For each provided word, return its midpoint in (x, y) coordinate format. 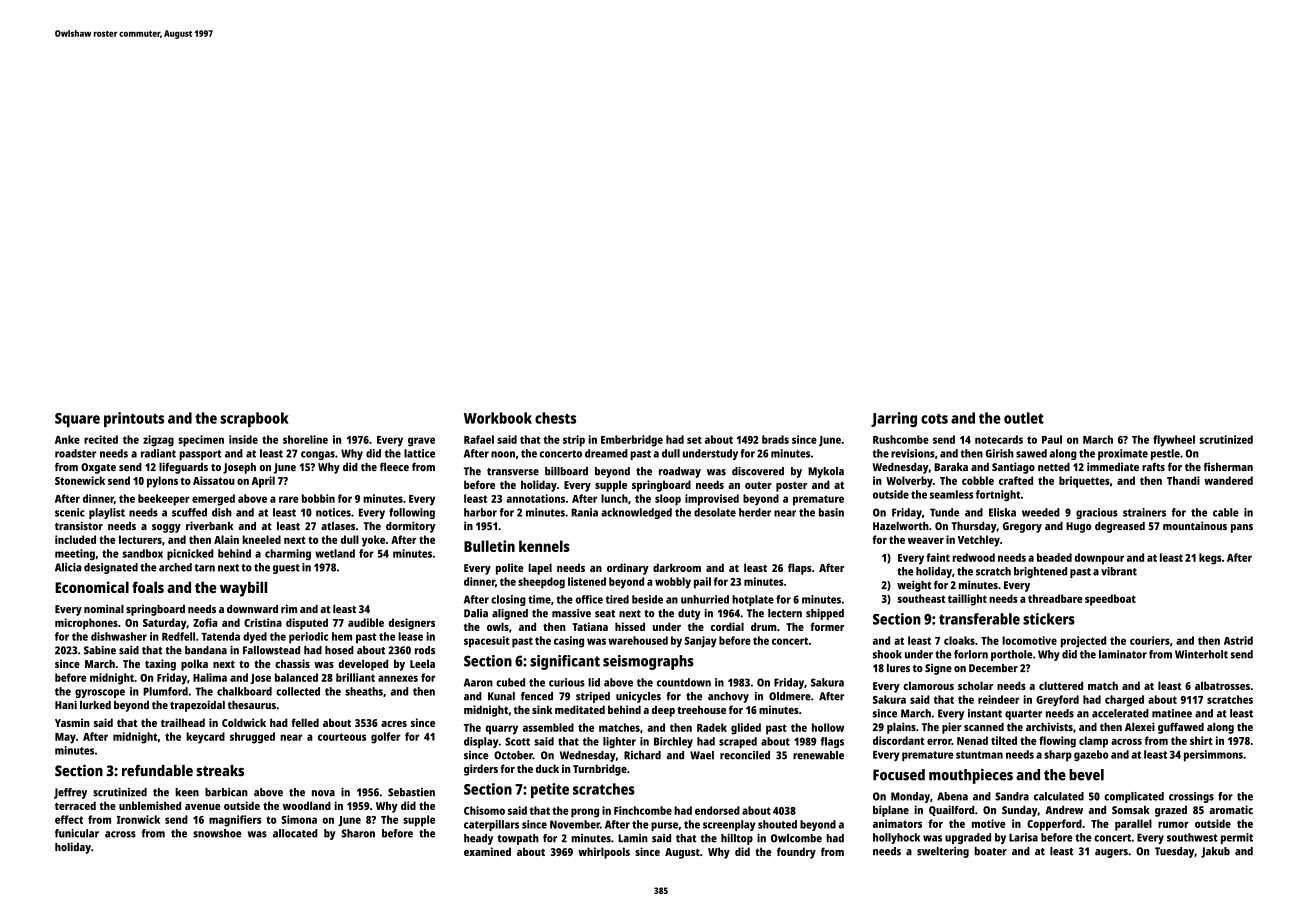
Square (77, 420)
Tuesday (1174, 852)
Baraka (951, 467)
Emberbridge (632, 441)
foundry (796, 853)
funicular (77, 833)
